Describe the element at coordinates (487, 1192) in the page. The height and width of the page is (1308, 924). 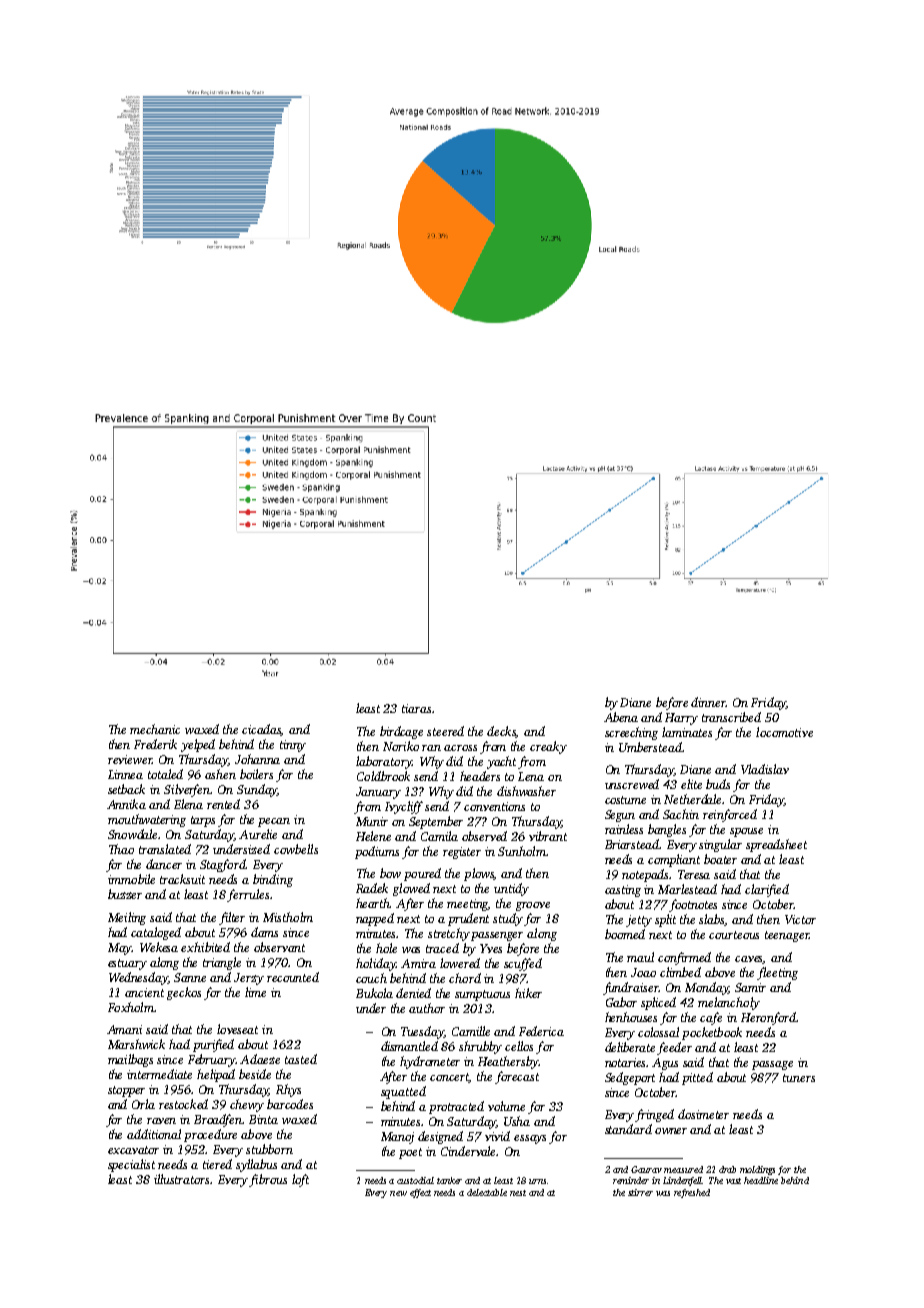
I see `delectable` at that location.
